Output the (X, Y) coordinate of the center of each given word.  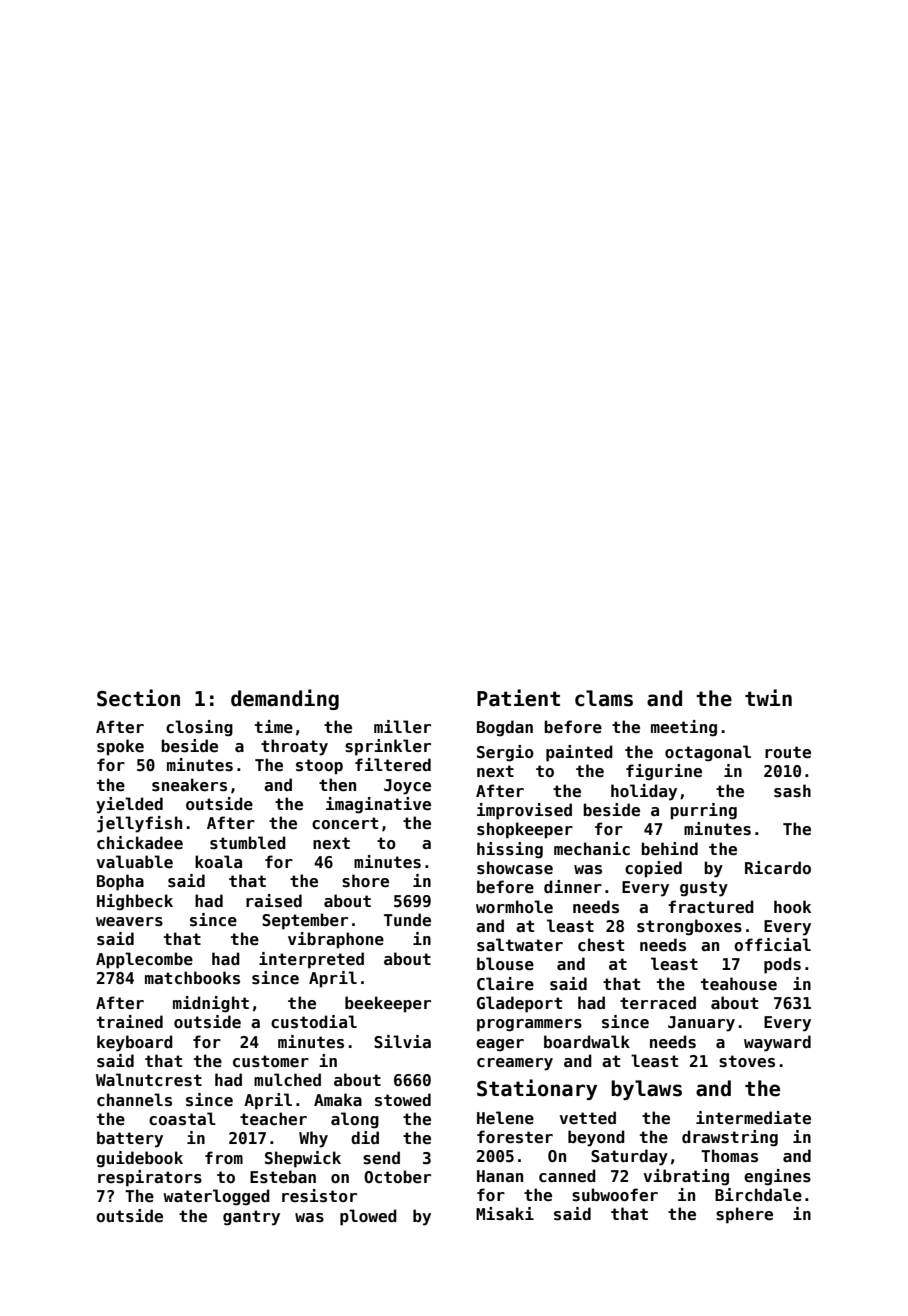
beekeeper (388, 1004)
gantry (251, 1218)
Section (138, 698)
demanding (285, 699)
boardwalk (587, 1041)
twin (768, 697)
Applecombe (144, 960)
